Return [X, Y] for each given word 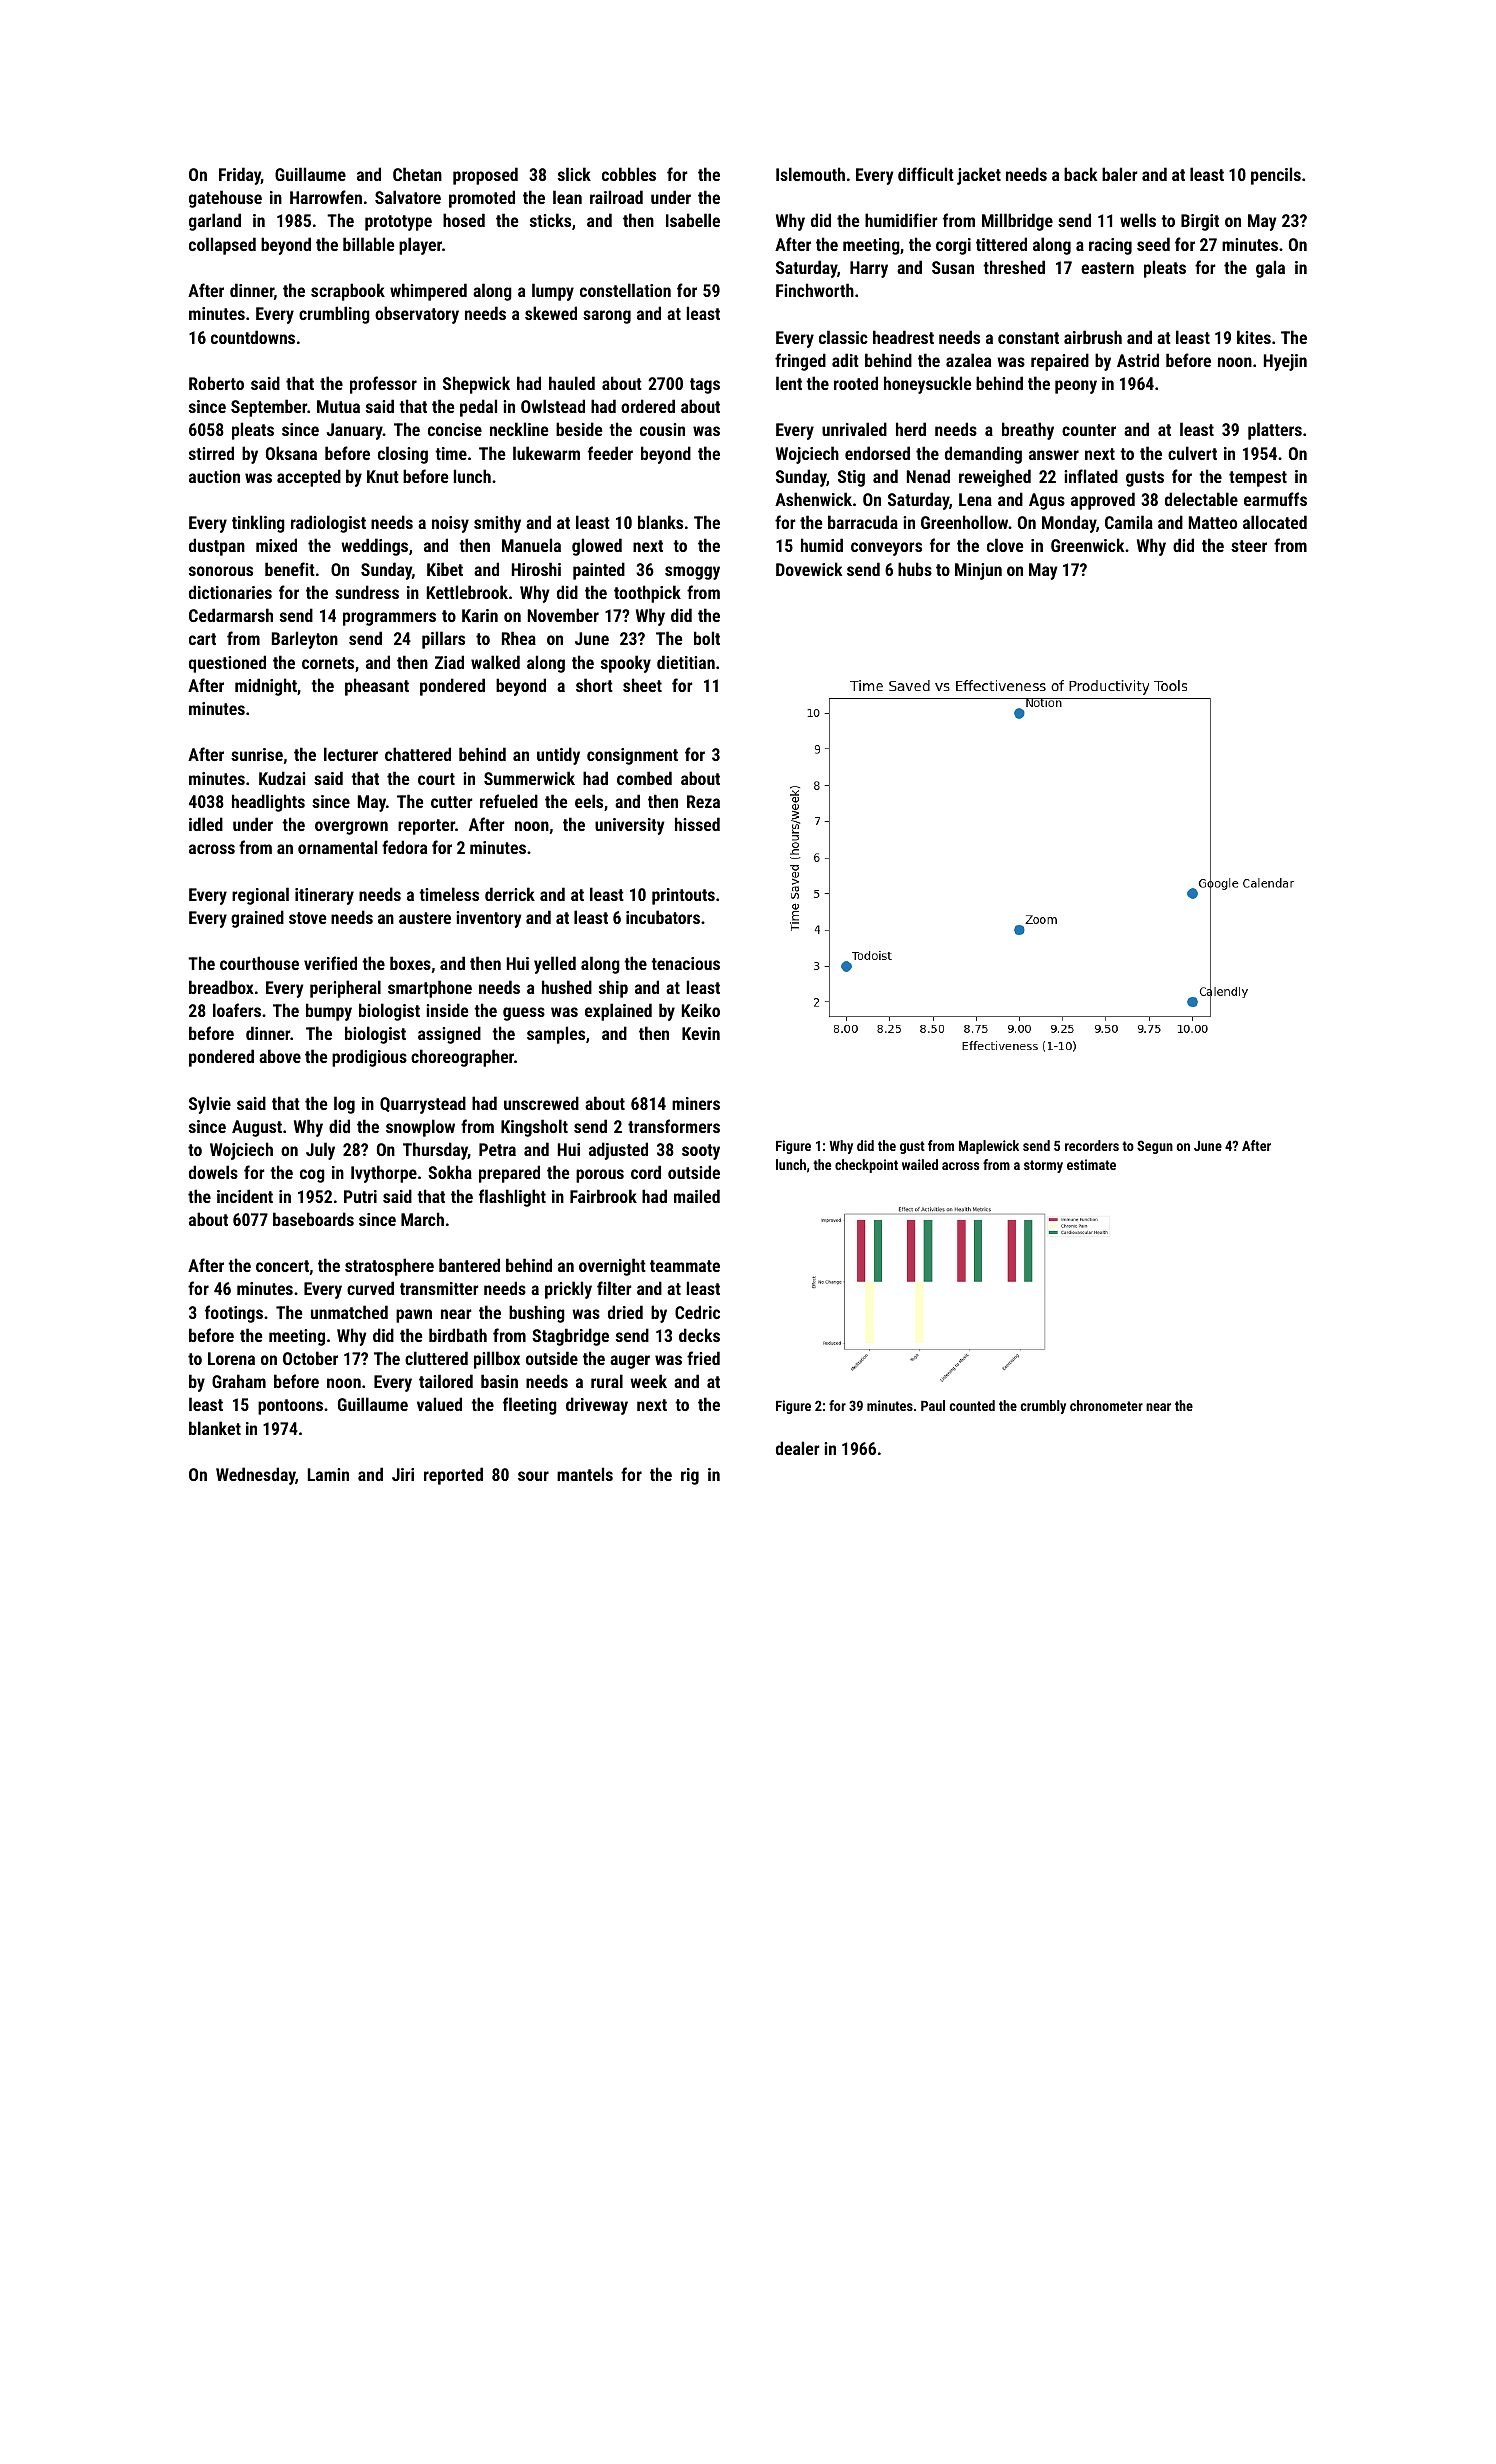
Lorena [231, 1358]
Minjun [978, 571]
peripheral [345, 989]
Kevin [701, 1033]
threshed [1014, 267]
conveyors [886, 549]
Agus [1047, 501]
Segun [1155, 1147]
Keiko [701, 1010]
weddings [374, 547]
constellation [625, 290]
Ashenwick [813, 499]
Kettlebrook [467, 592]
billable [368, 244]
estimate [1091, 1164]
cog [312, 1176]
